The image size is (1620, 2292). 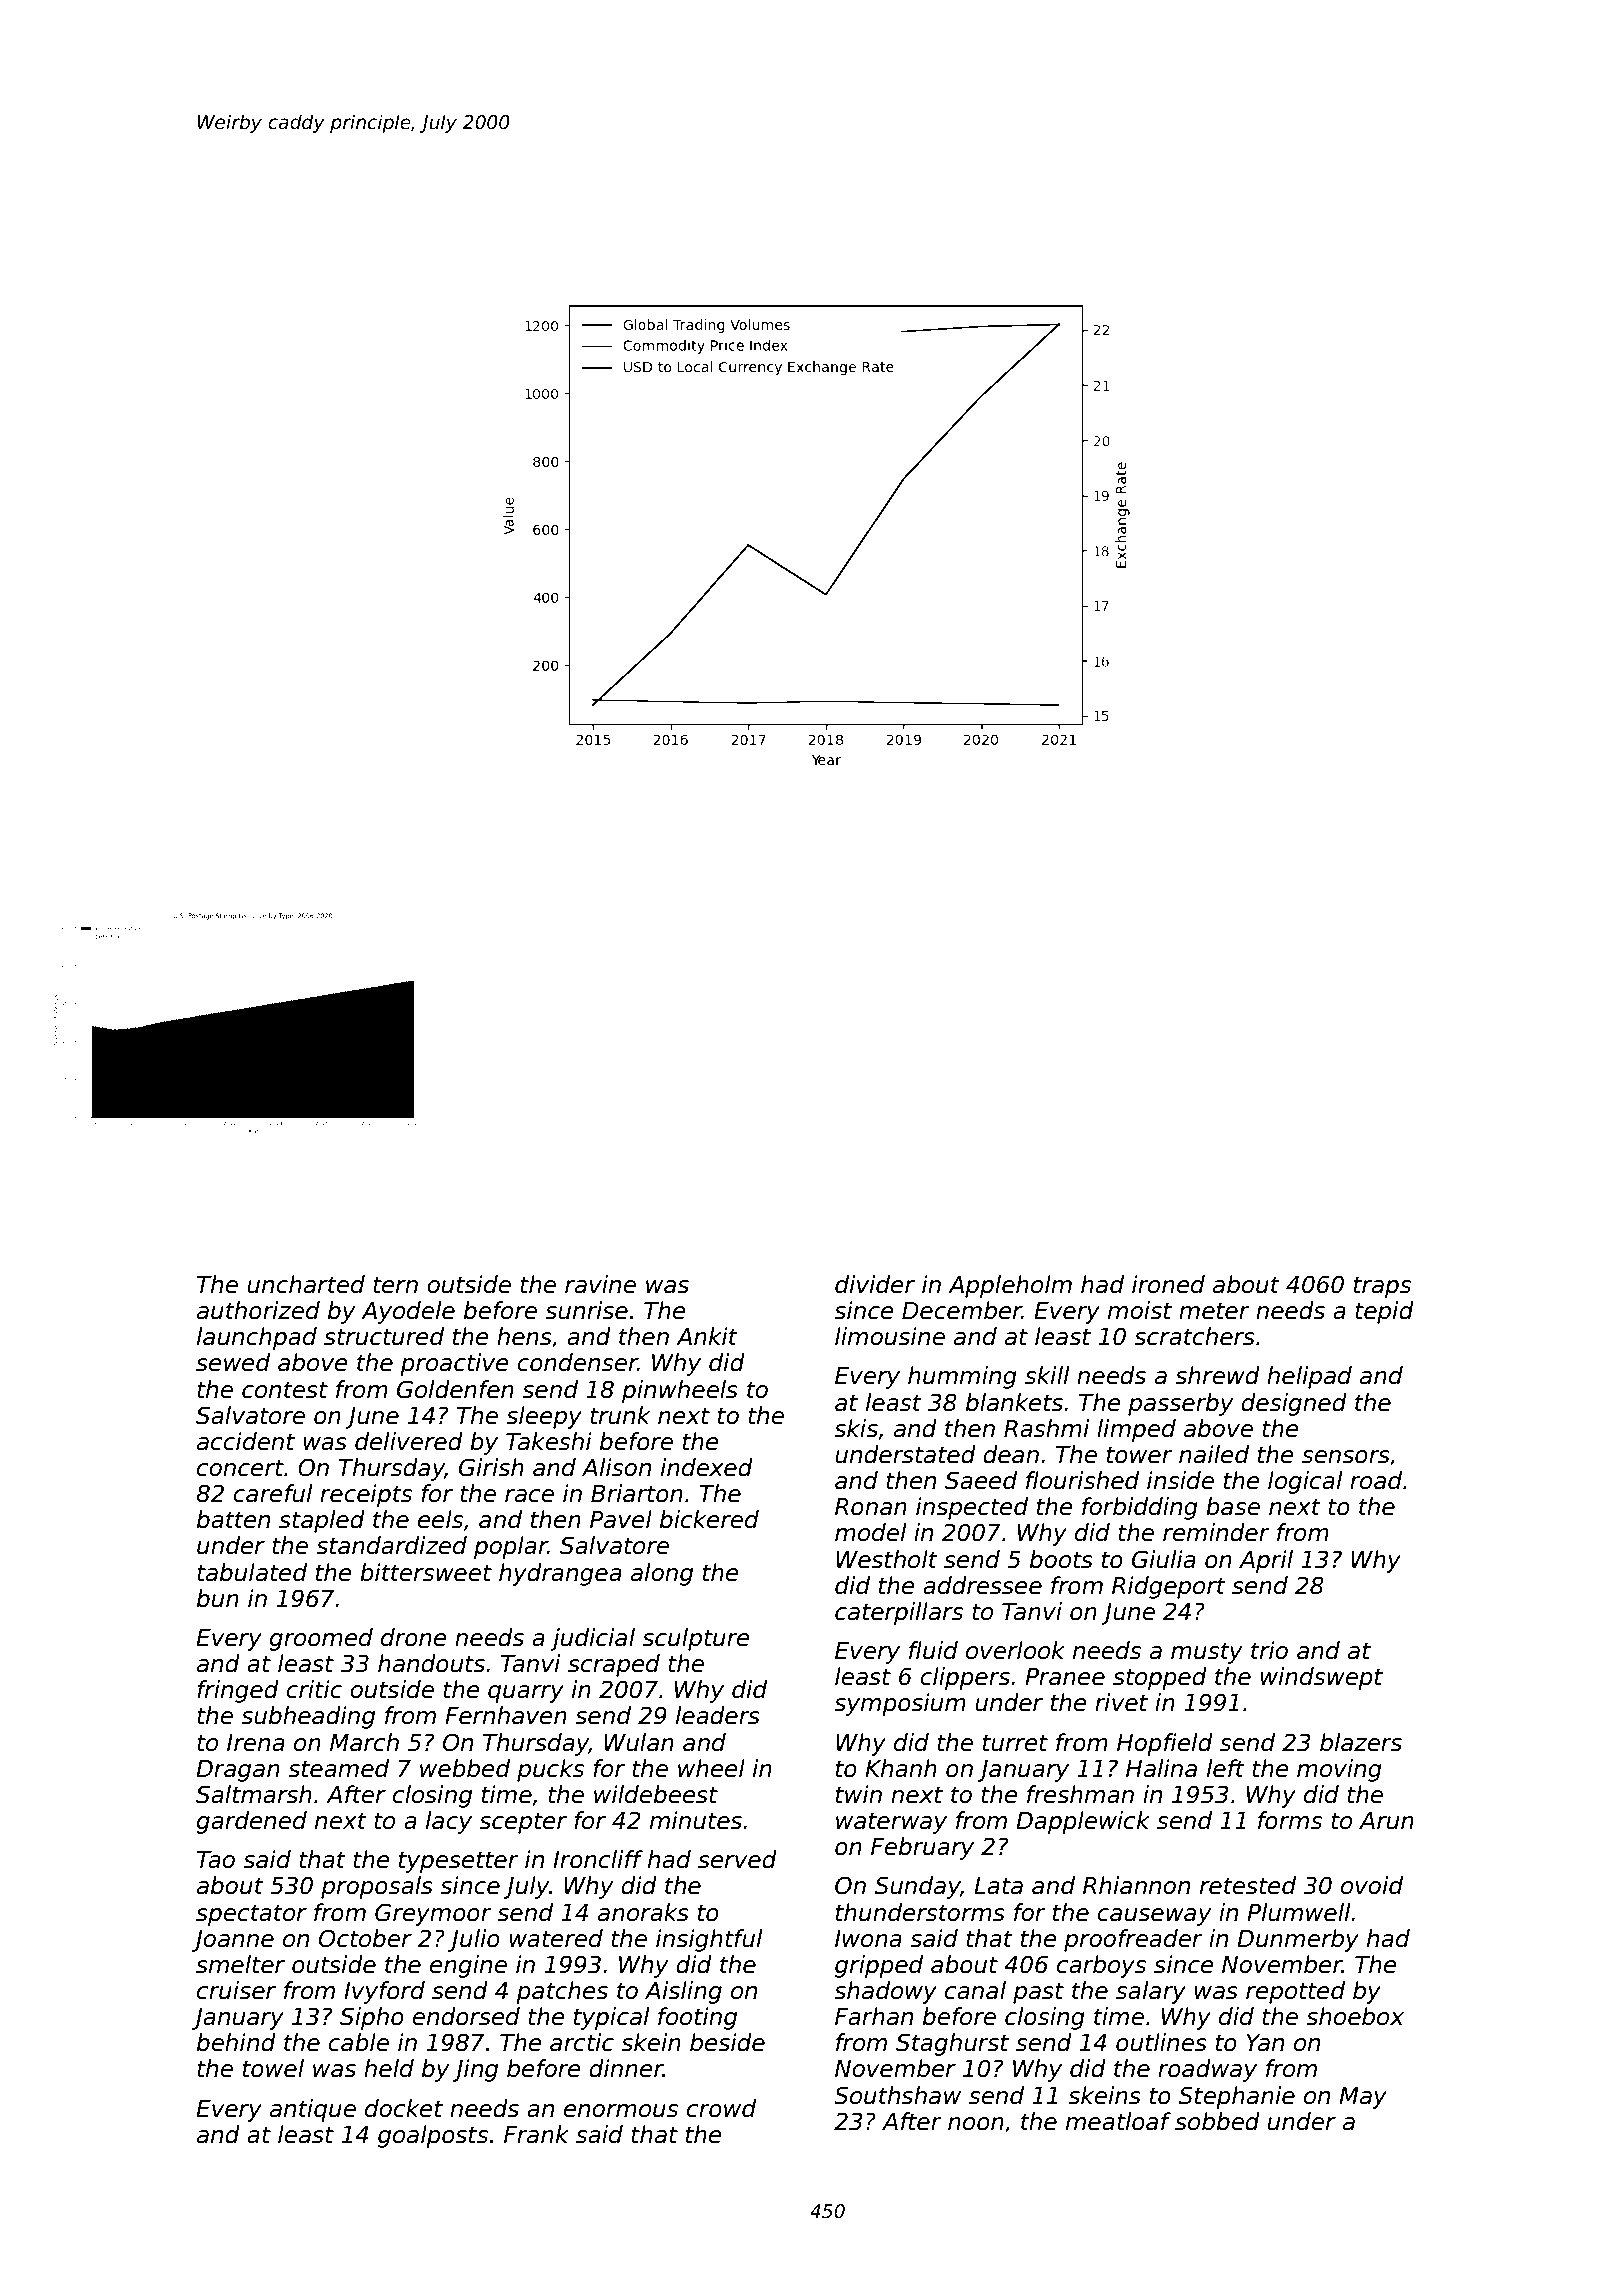 What do you see at coordinates (1265, 2043) in the page?
I see `Yan` at bounding box center [1265, 2043].
